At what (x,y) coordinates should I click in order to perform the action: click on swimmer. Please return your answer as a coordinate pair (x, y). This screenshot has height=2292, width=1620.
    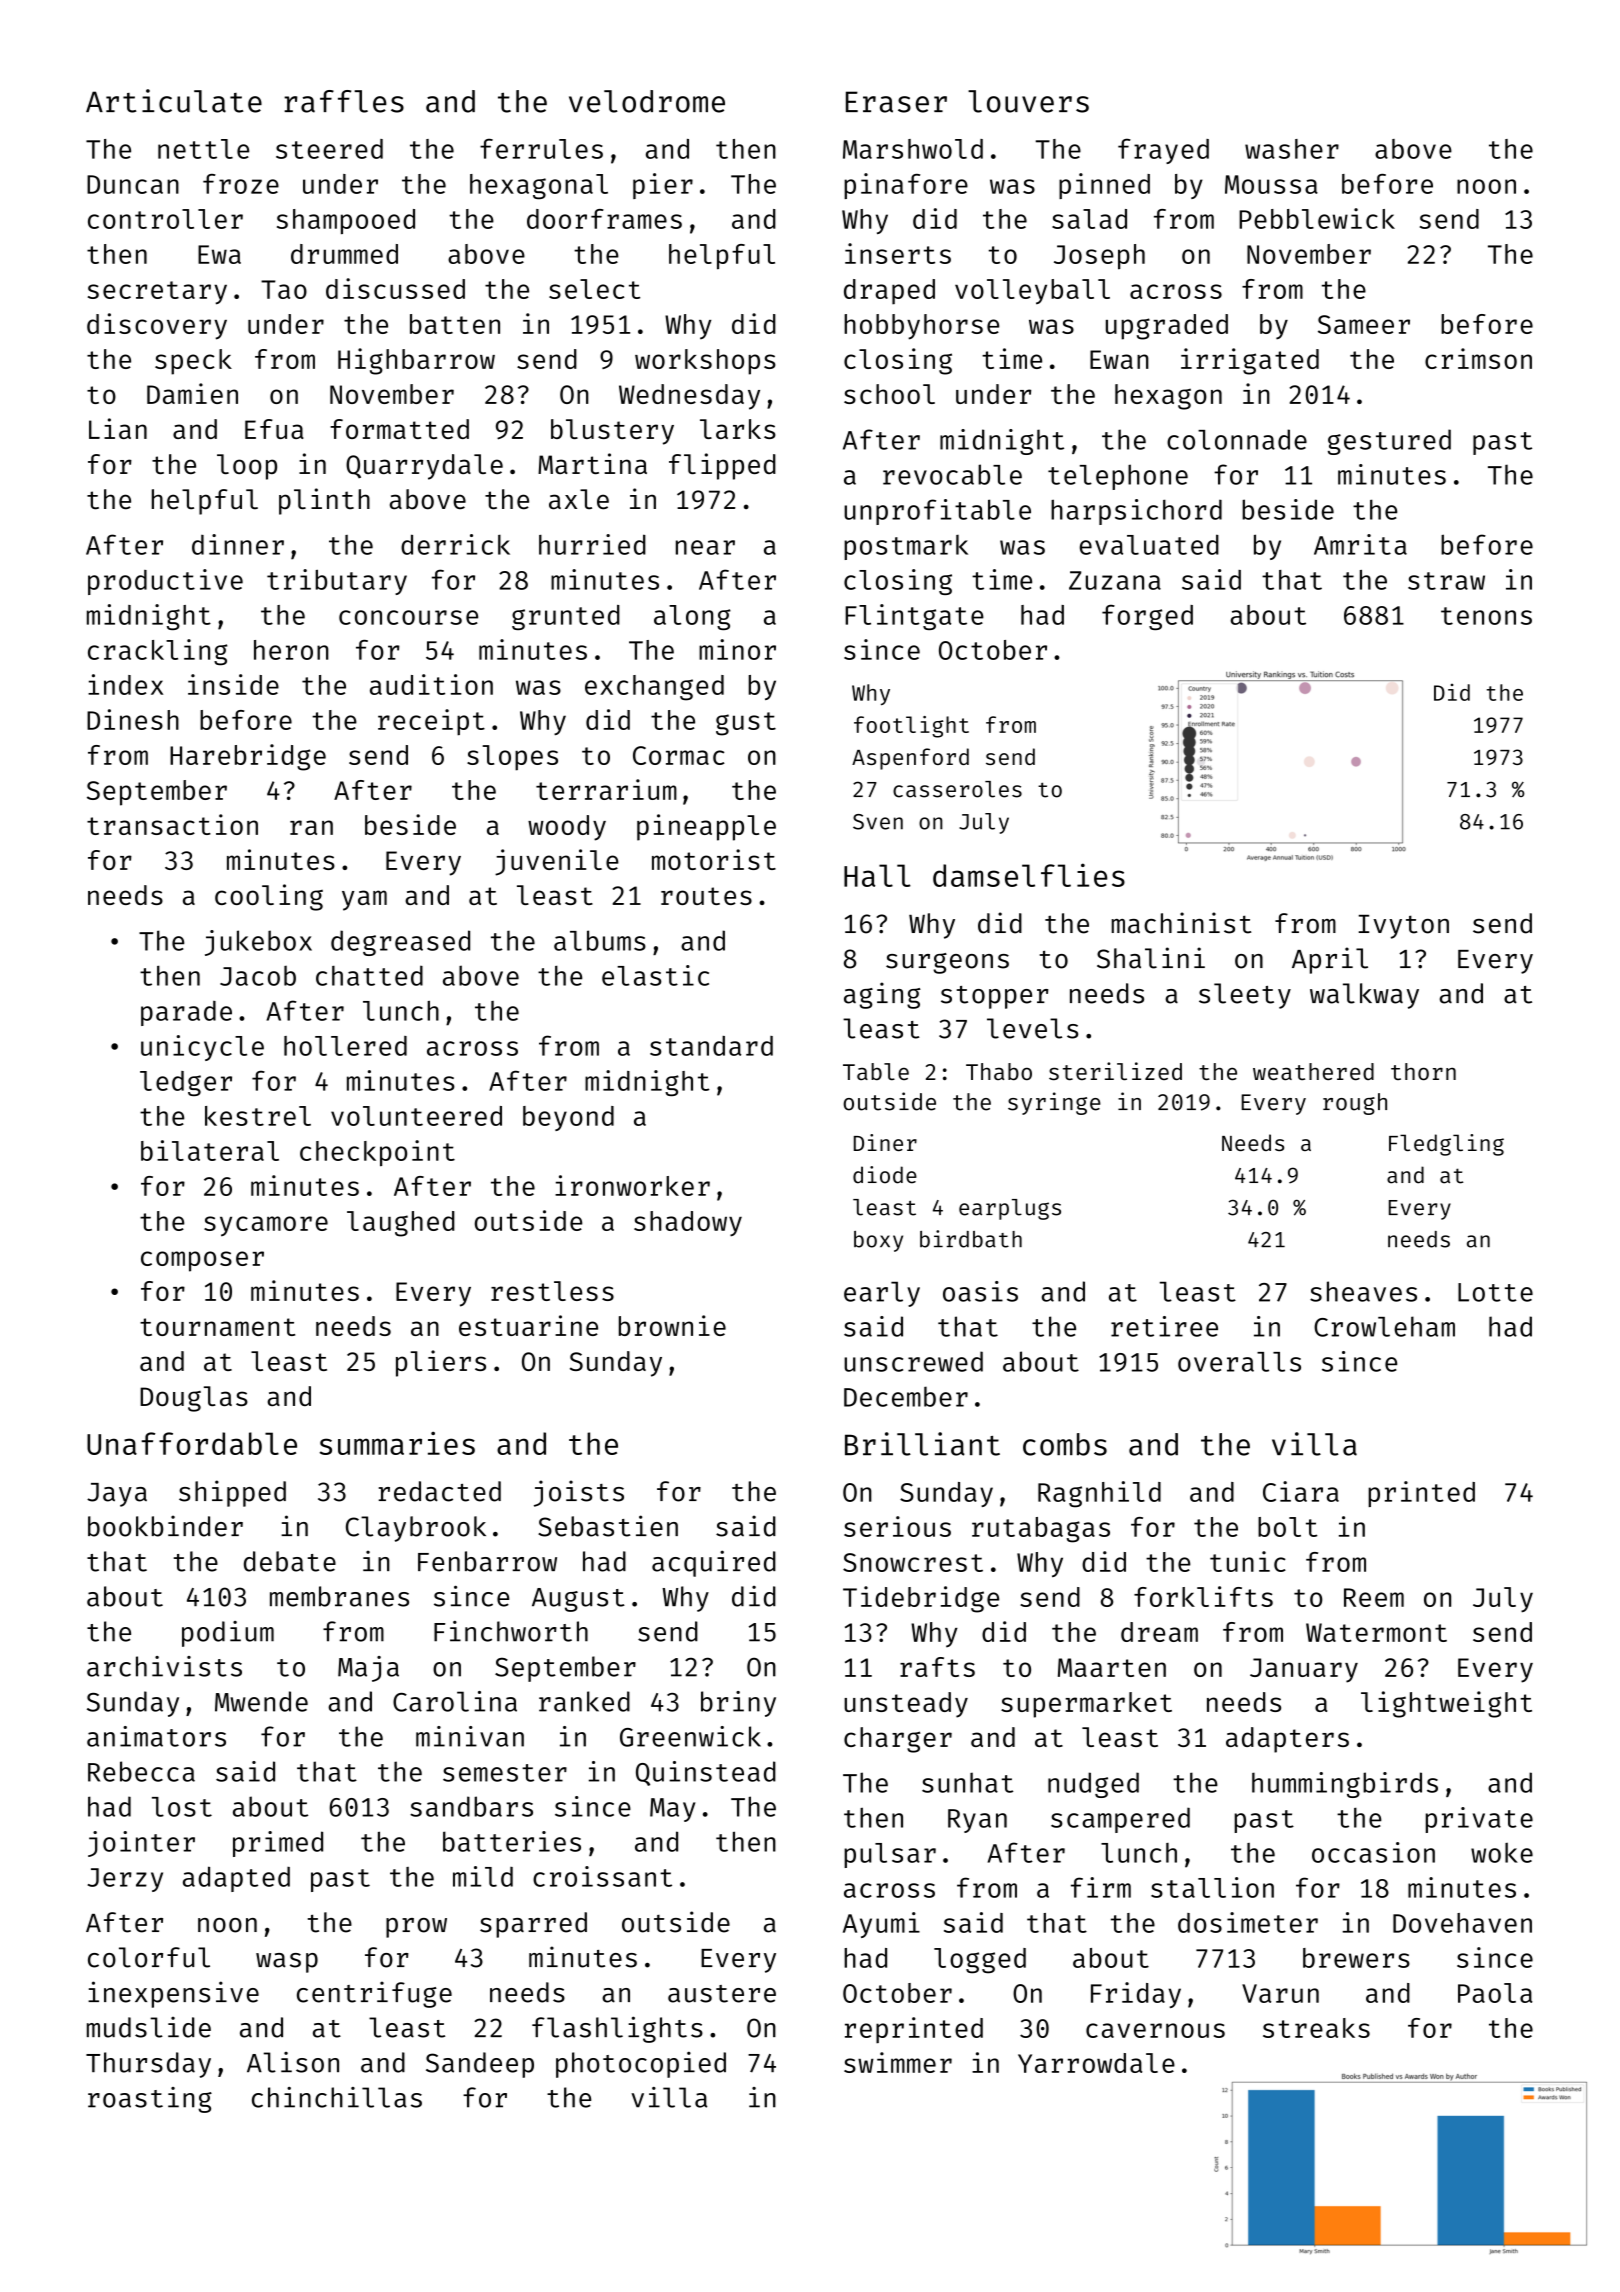
    Looking at the image, I should click on (898, 2062).
